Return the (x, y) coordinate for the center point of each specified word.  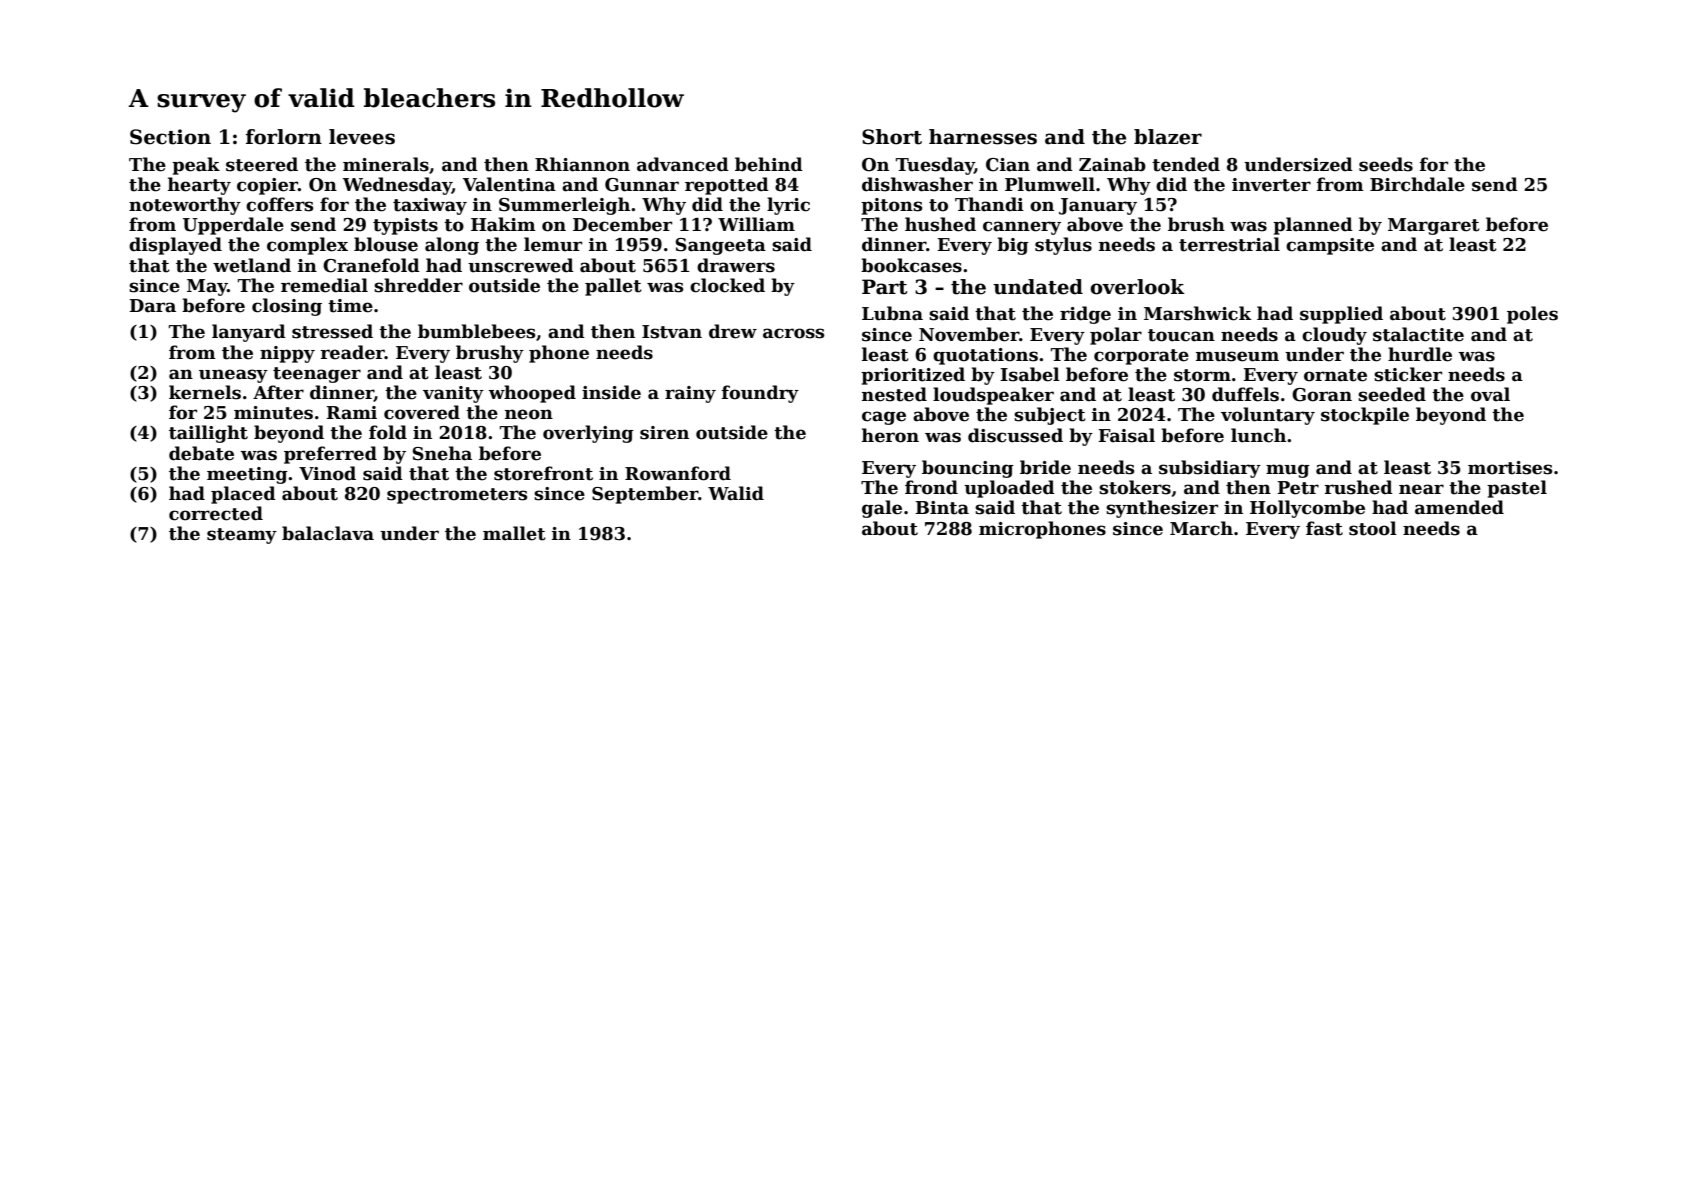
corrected (216, 513)
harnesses (983, 137)
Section (170, 137)
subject (1050, 416)
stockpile (1365, 416)
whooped (532, 394)
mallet (514, 533)
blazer (1168, 137)
